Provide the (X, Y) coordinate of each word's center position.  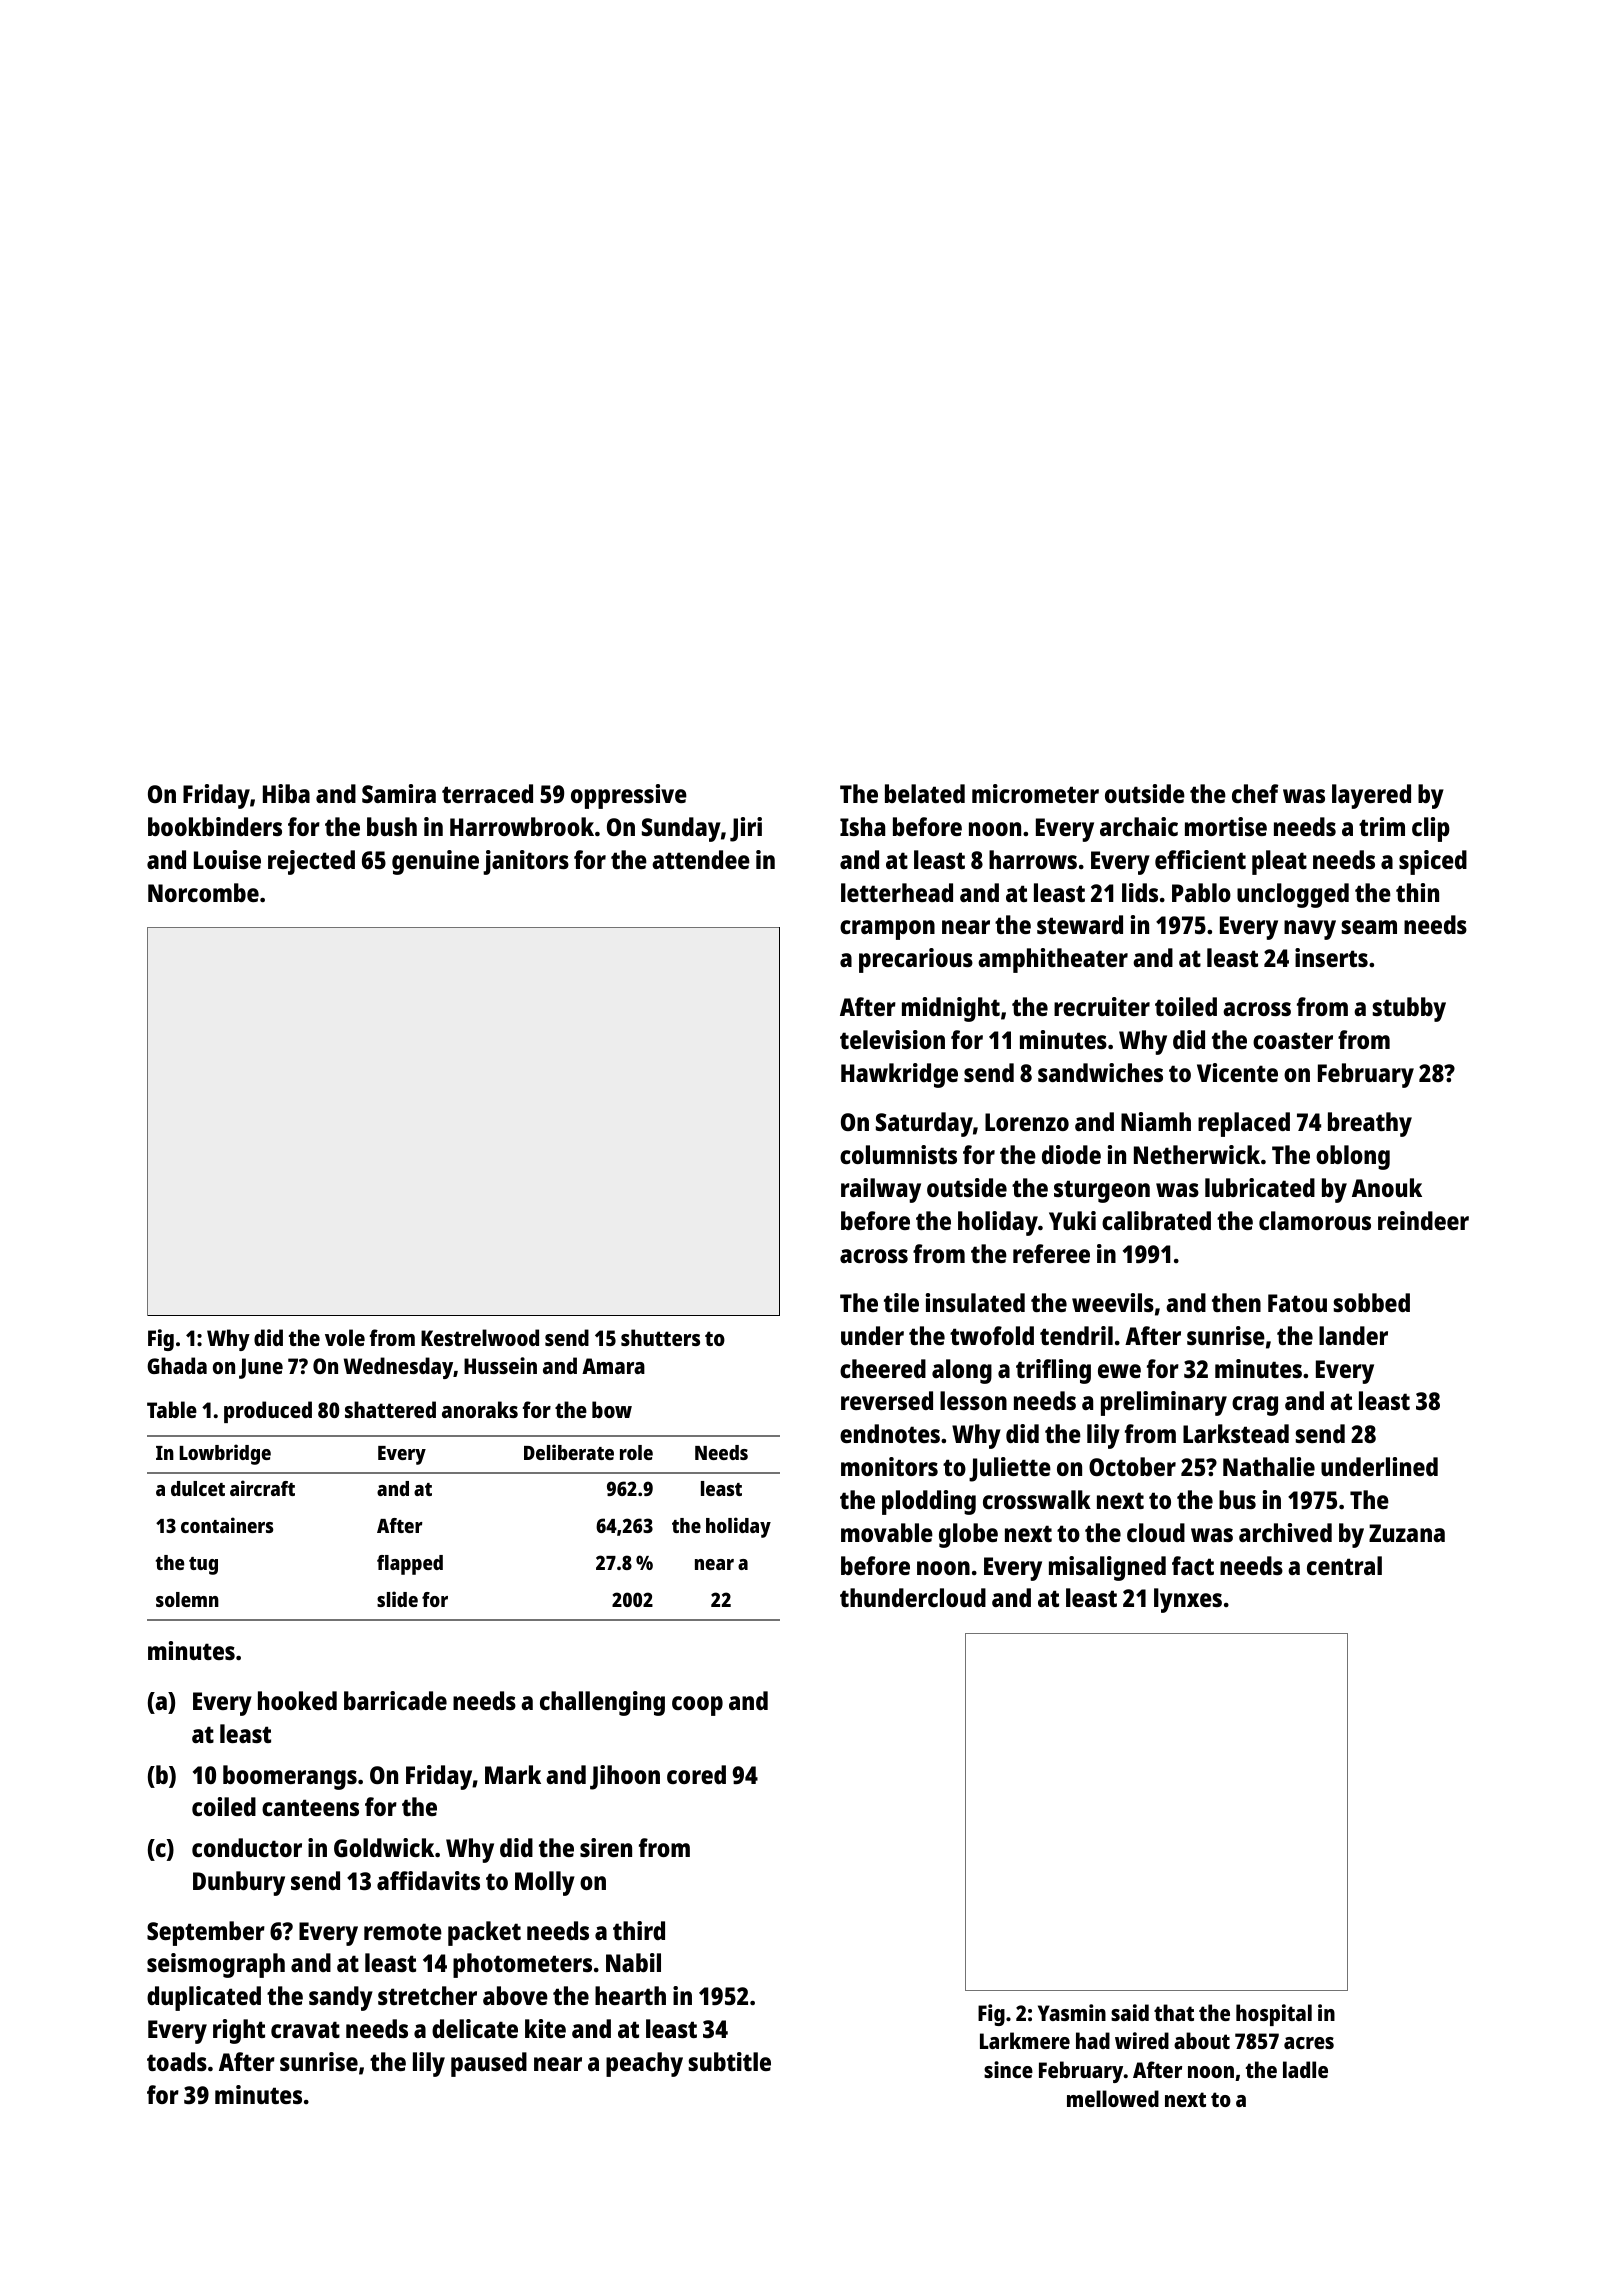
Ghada (177, 1365)
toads (177, 2061)
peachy (644, 2064)
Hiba (286, 793)
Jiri (746, 829)
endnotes (890, 1433)
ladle (1305, 2069)
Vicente (1237, 1072)
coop (697, 1706)
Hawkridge (899, 1075)
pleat (1279, 862)
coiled (224, 1806)
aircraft (262, 1488)
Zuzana (1407, 1533)
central (1344, 1565)
